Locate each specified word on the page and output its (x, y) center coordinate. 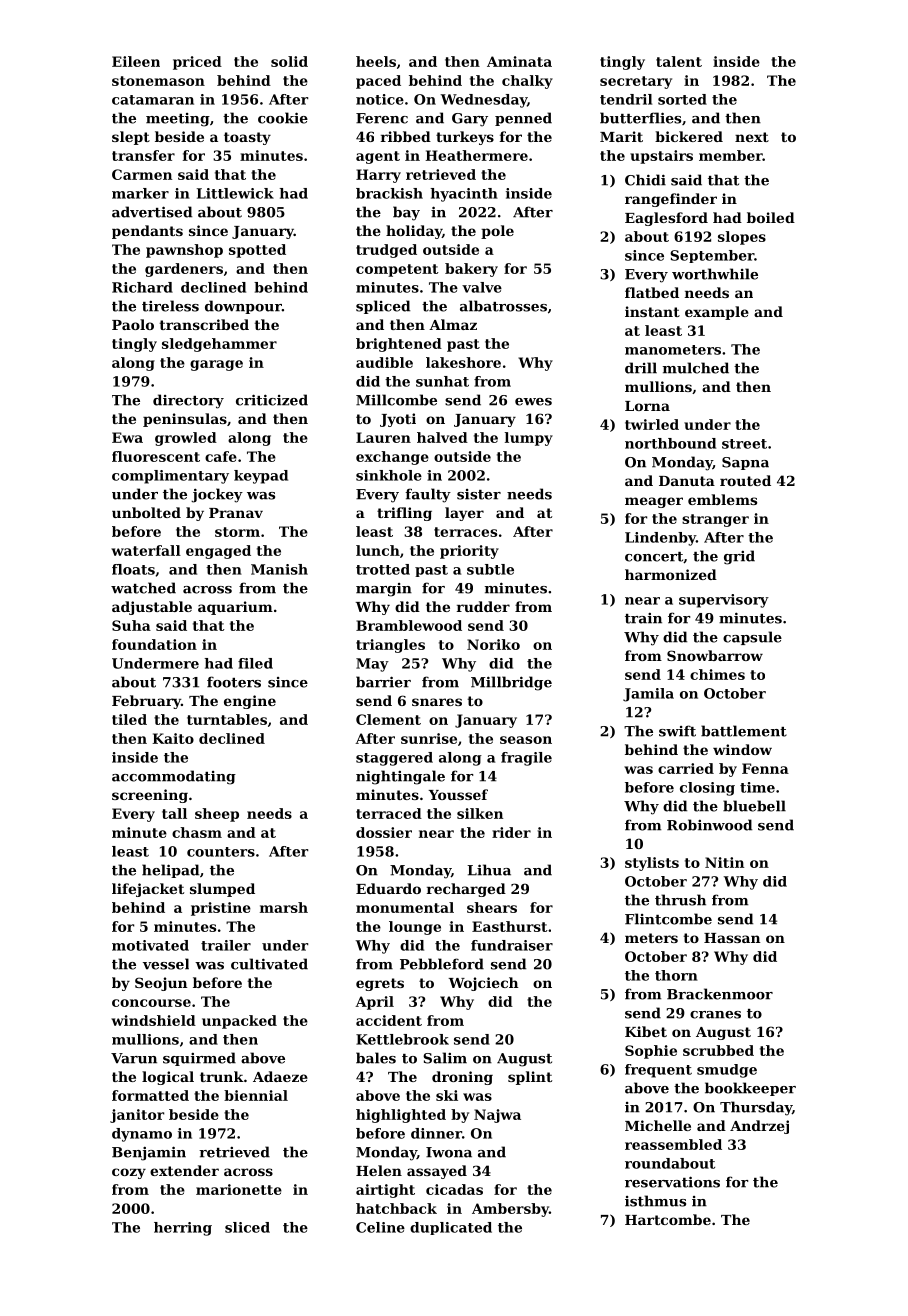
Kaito (173, 738)
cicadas (454, 1189)
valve (482, 287)
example (717, 313)
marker (140, 193)
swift (677, 731)
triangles (390, 646)
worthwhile (715, 274)
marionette (239, 1189)
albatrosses (503, 306)
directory (188, 401)
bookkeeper (750, 1089)
